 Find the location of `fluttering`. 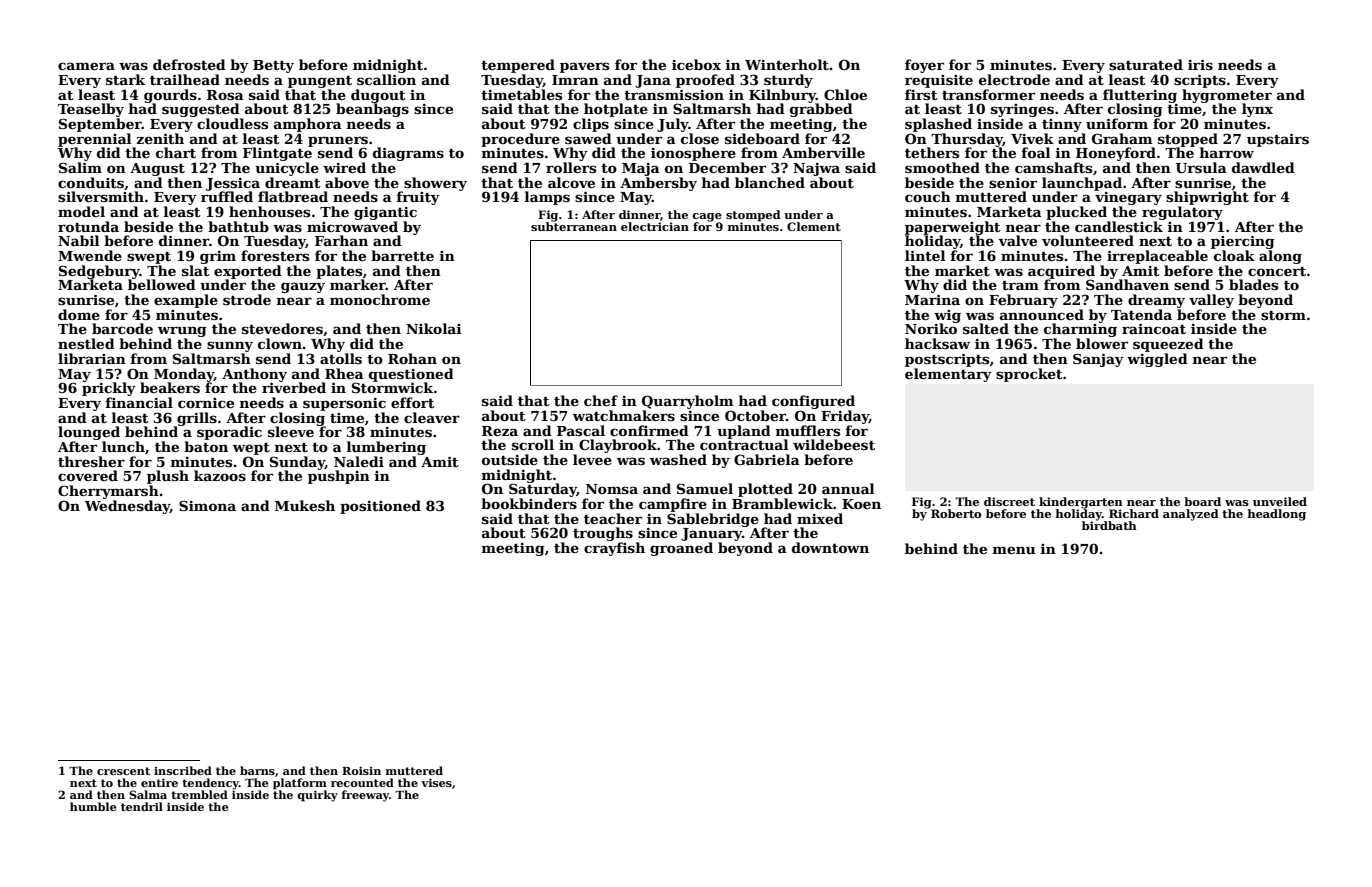

fluttering is located at coordinates (1140, 96).
